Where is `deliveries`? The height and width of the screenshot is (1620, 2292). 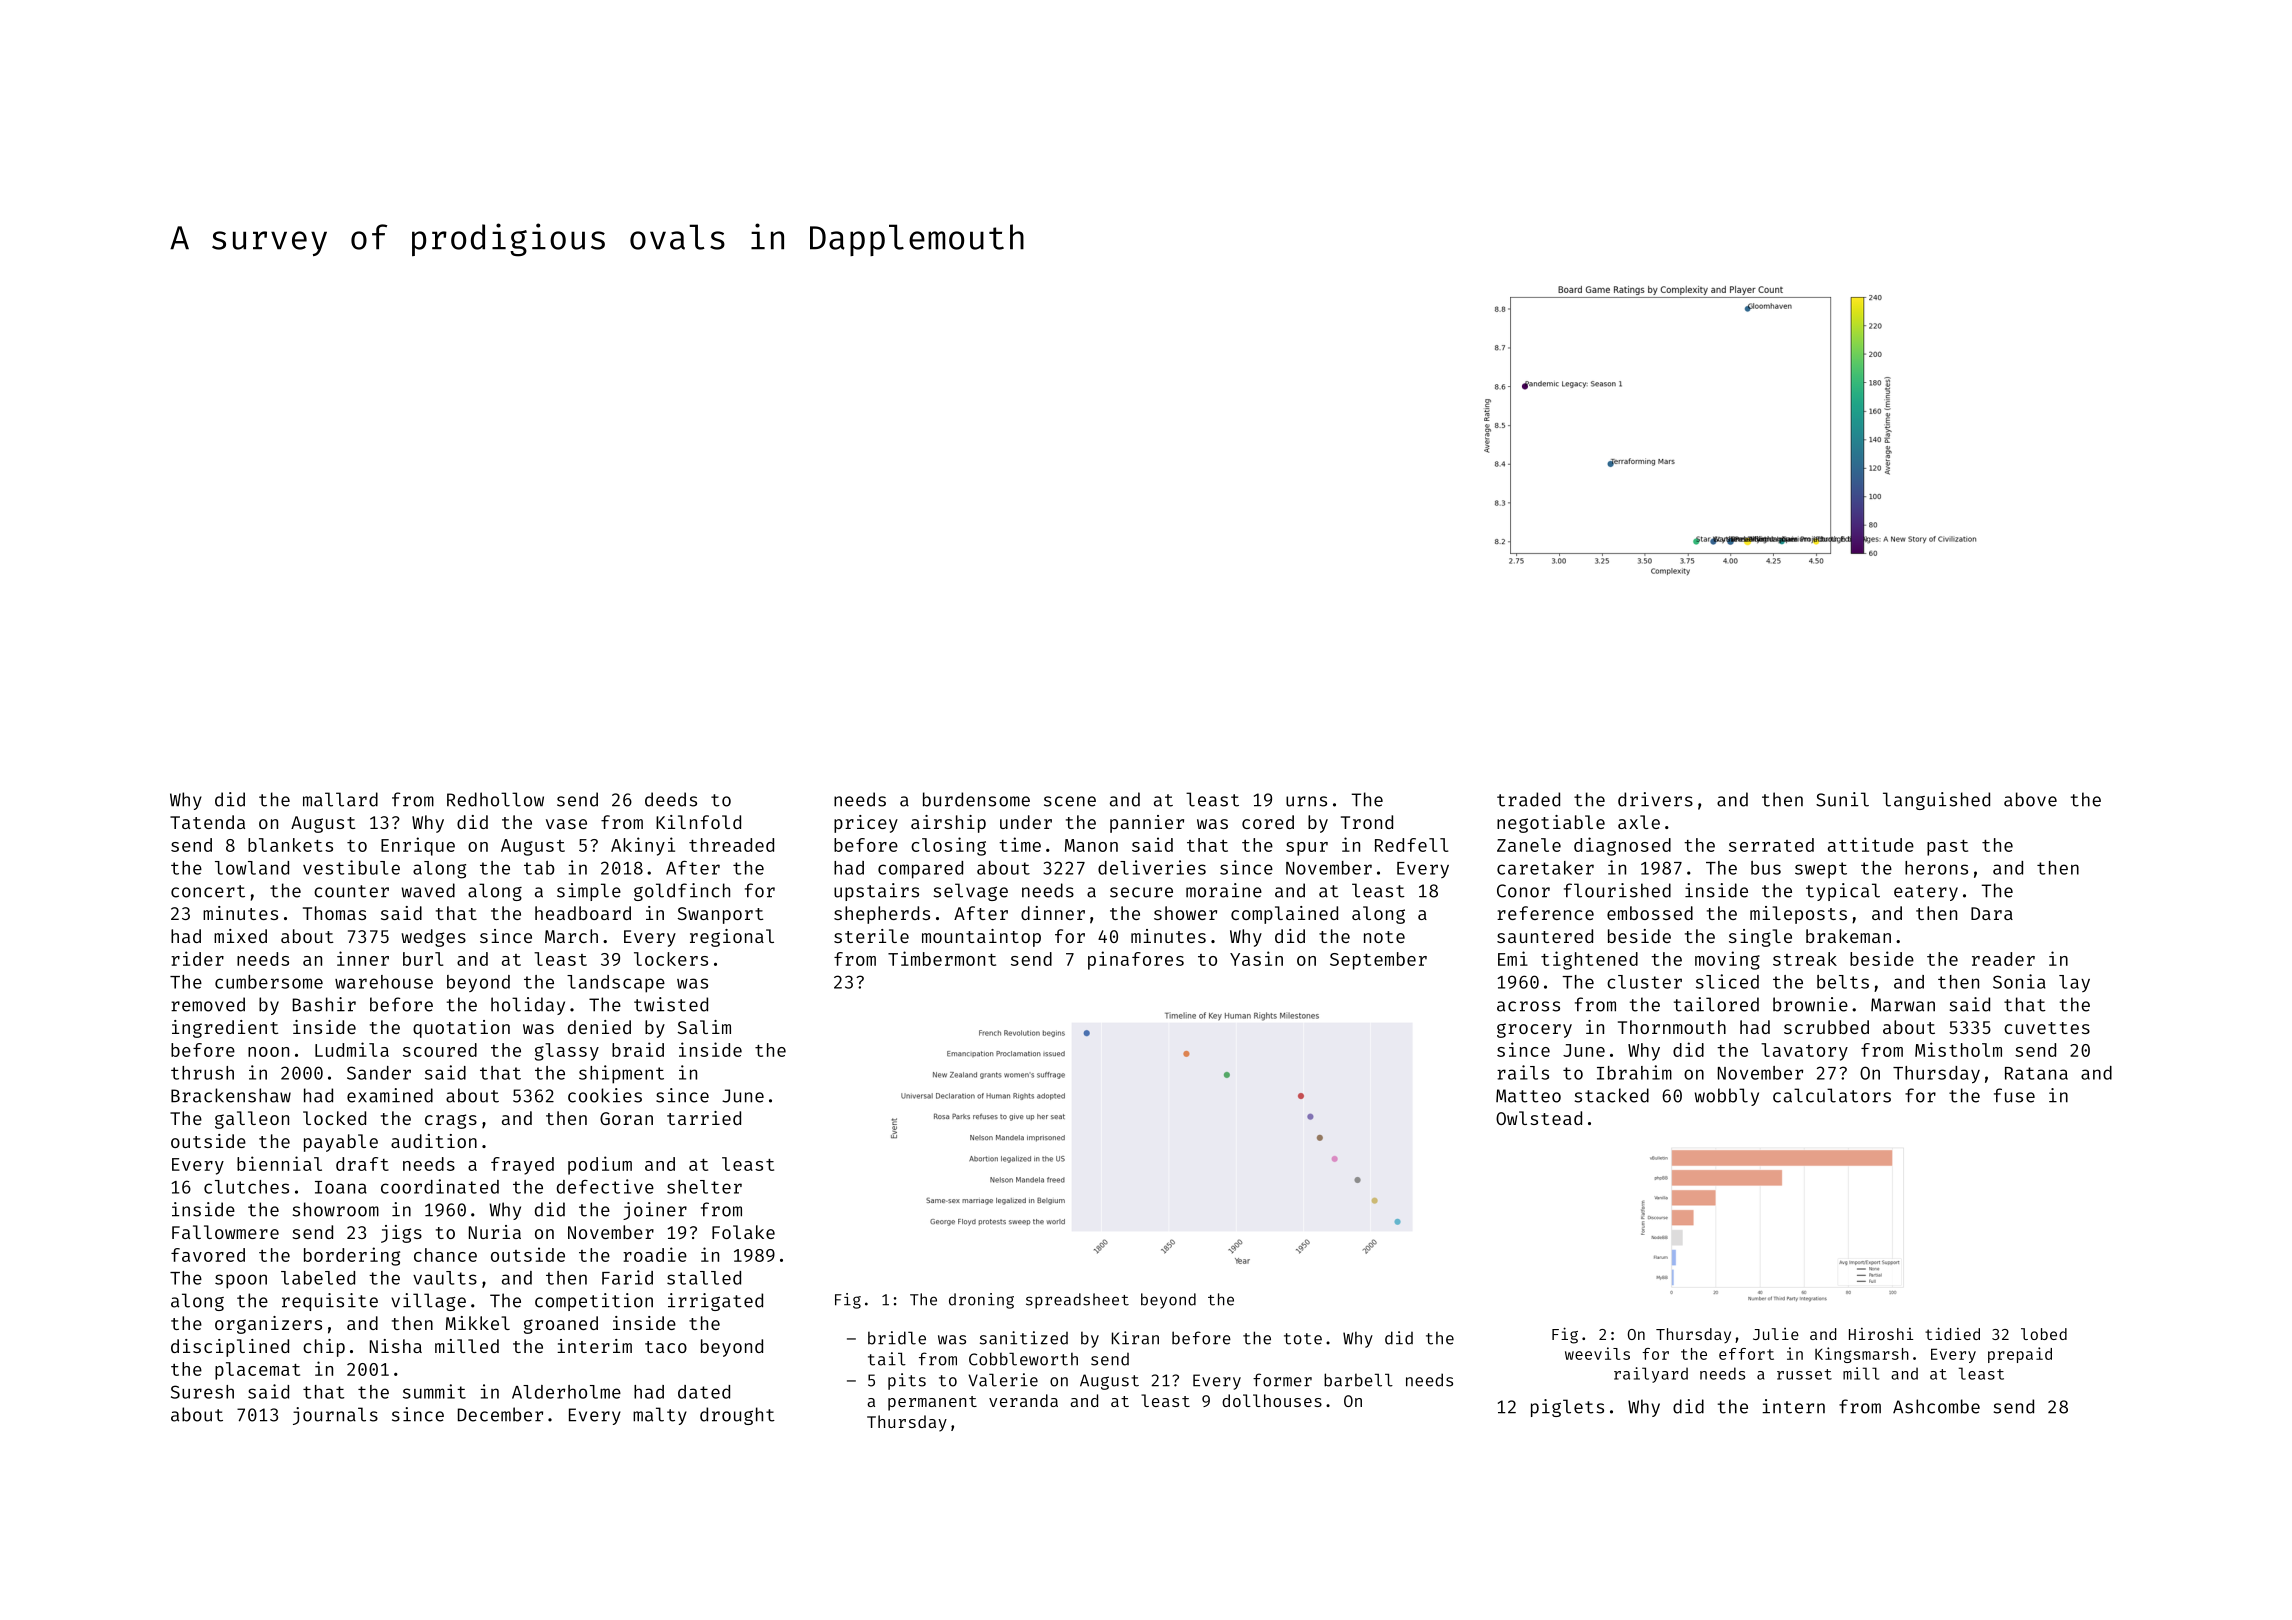
deliveries is located at coordinates (1152, 867).
